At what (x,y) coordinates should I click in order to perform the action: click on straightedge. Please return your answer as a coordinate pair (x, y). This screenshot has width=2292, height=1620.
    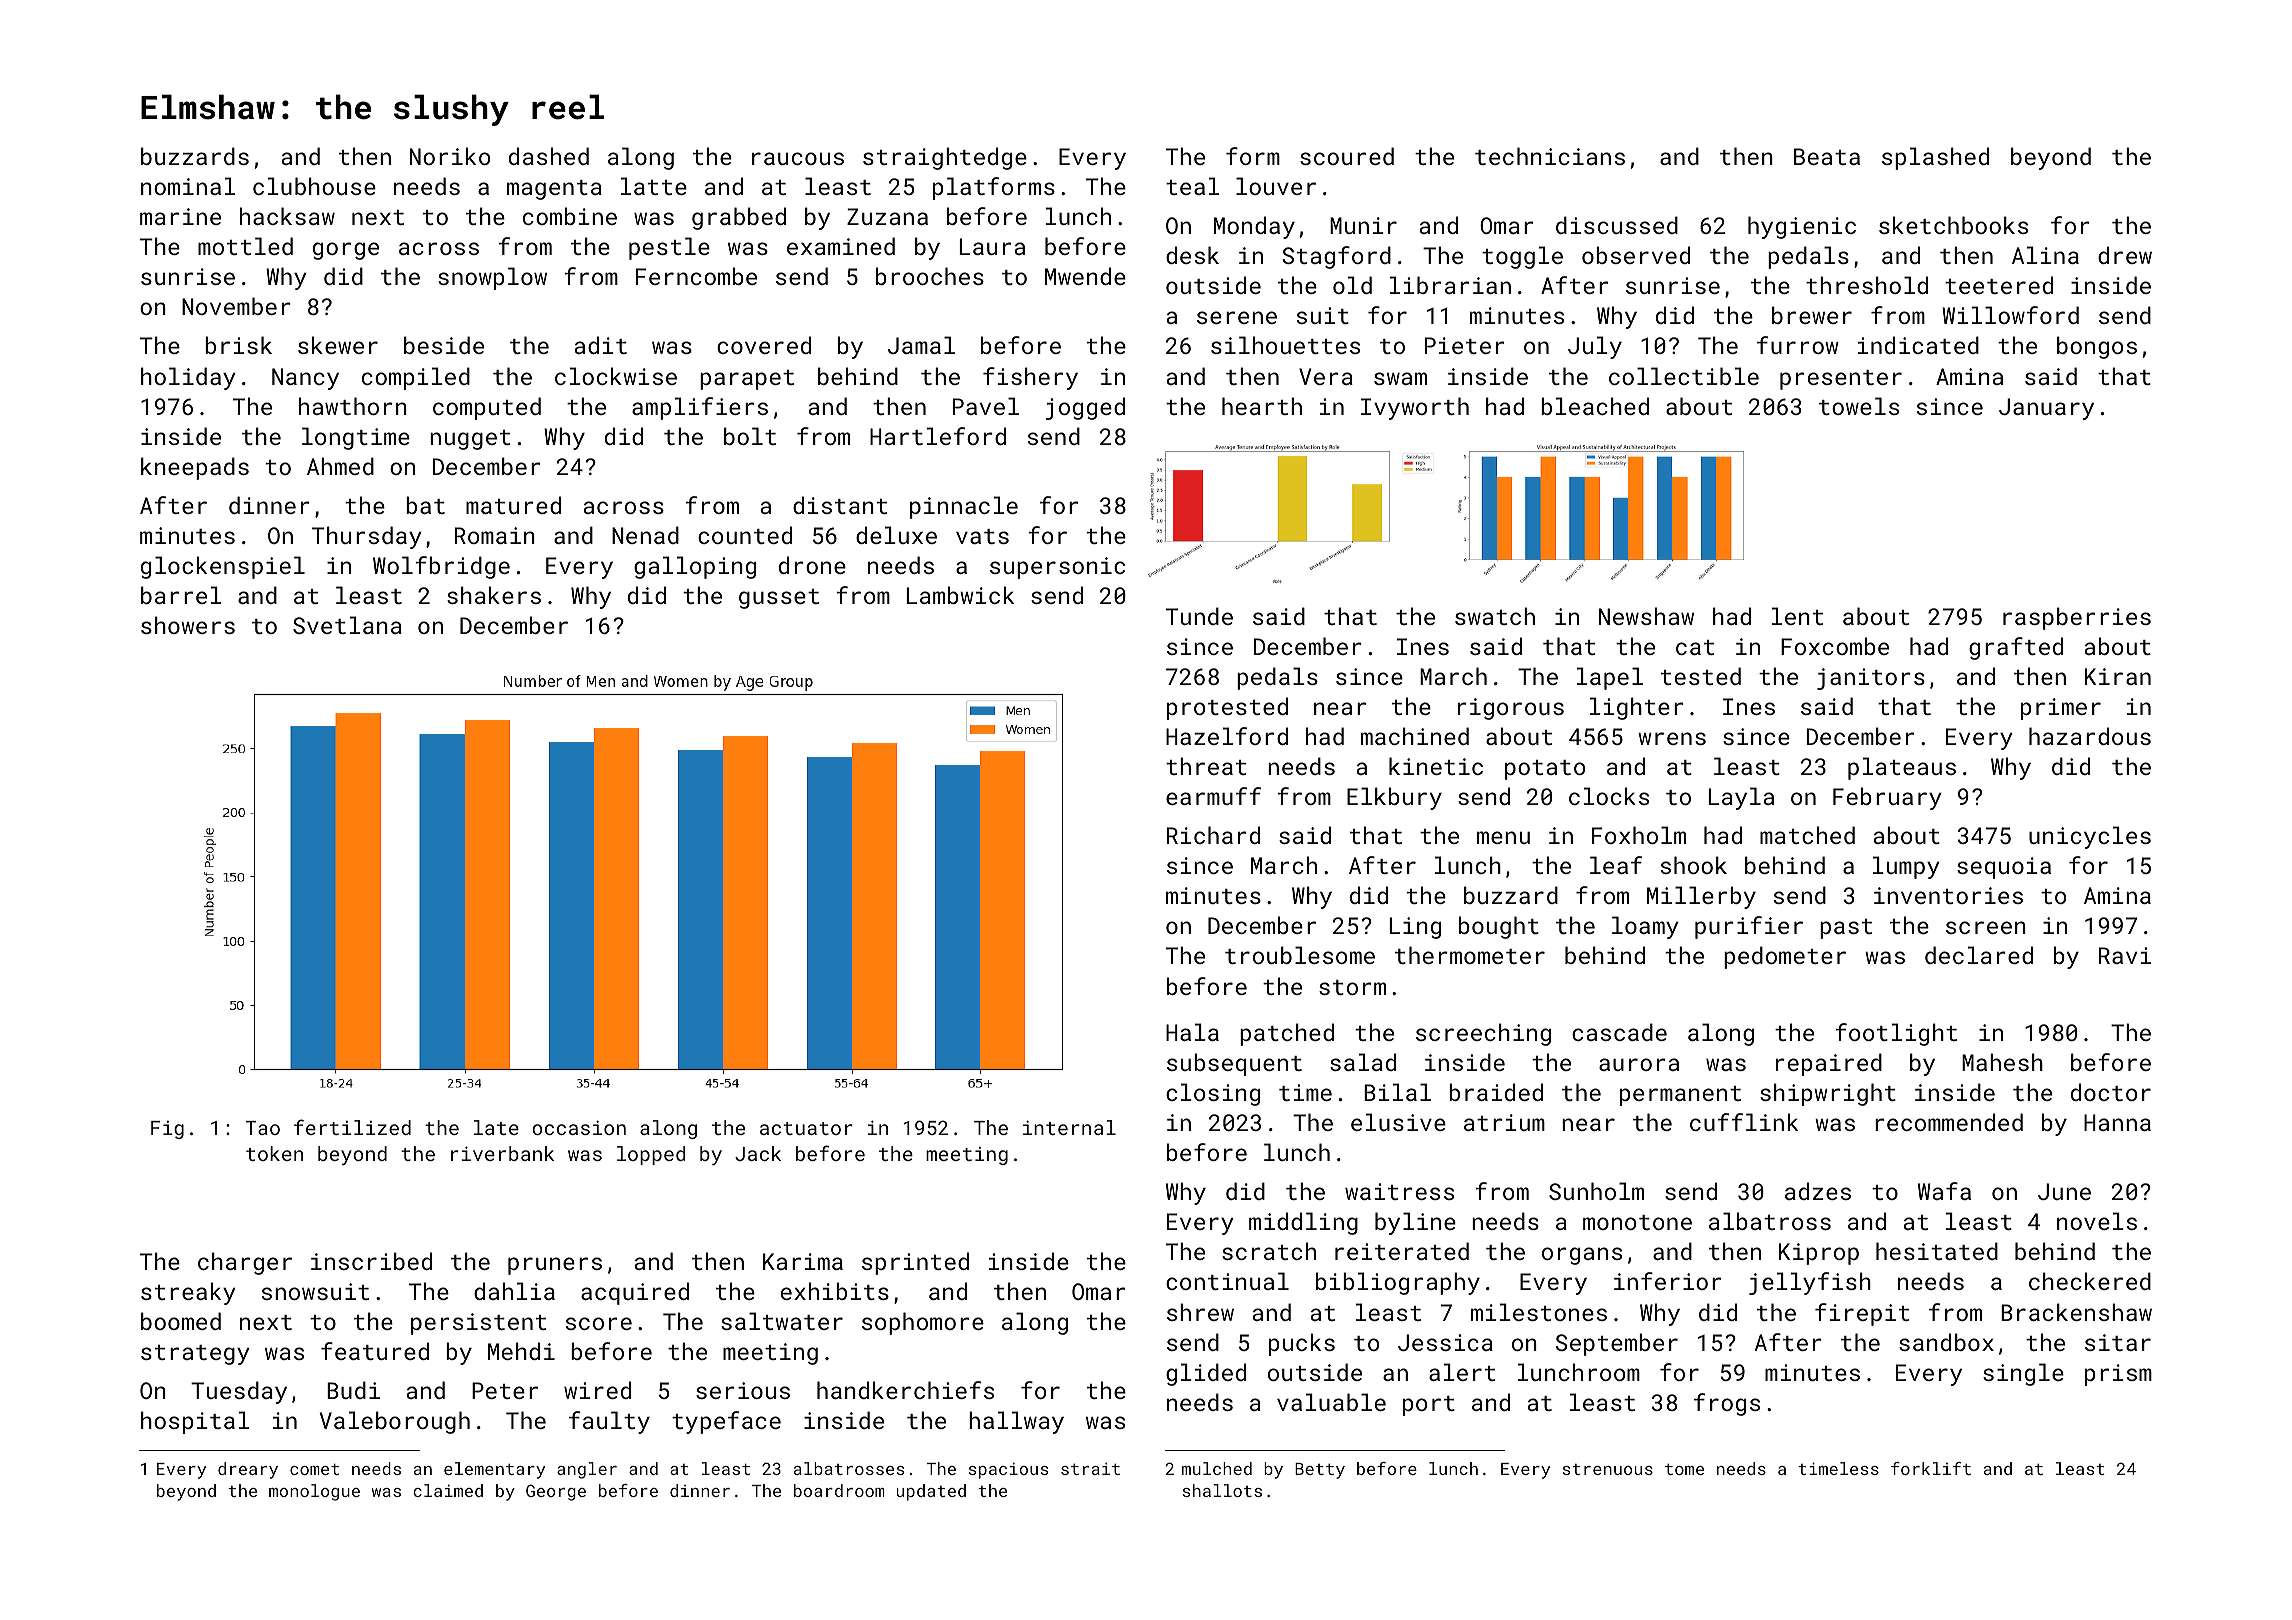
    Looking at the image, I should click on (945, 158).
